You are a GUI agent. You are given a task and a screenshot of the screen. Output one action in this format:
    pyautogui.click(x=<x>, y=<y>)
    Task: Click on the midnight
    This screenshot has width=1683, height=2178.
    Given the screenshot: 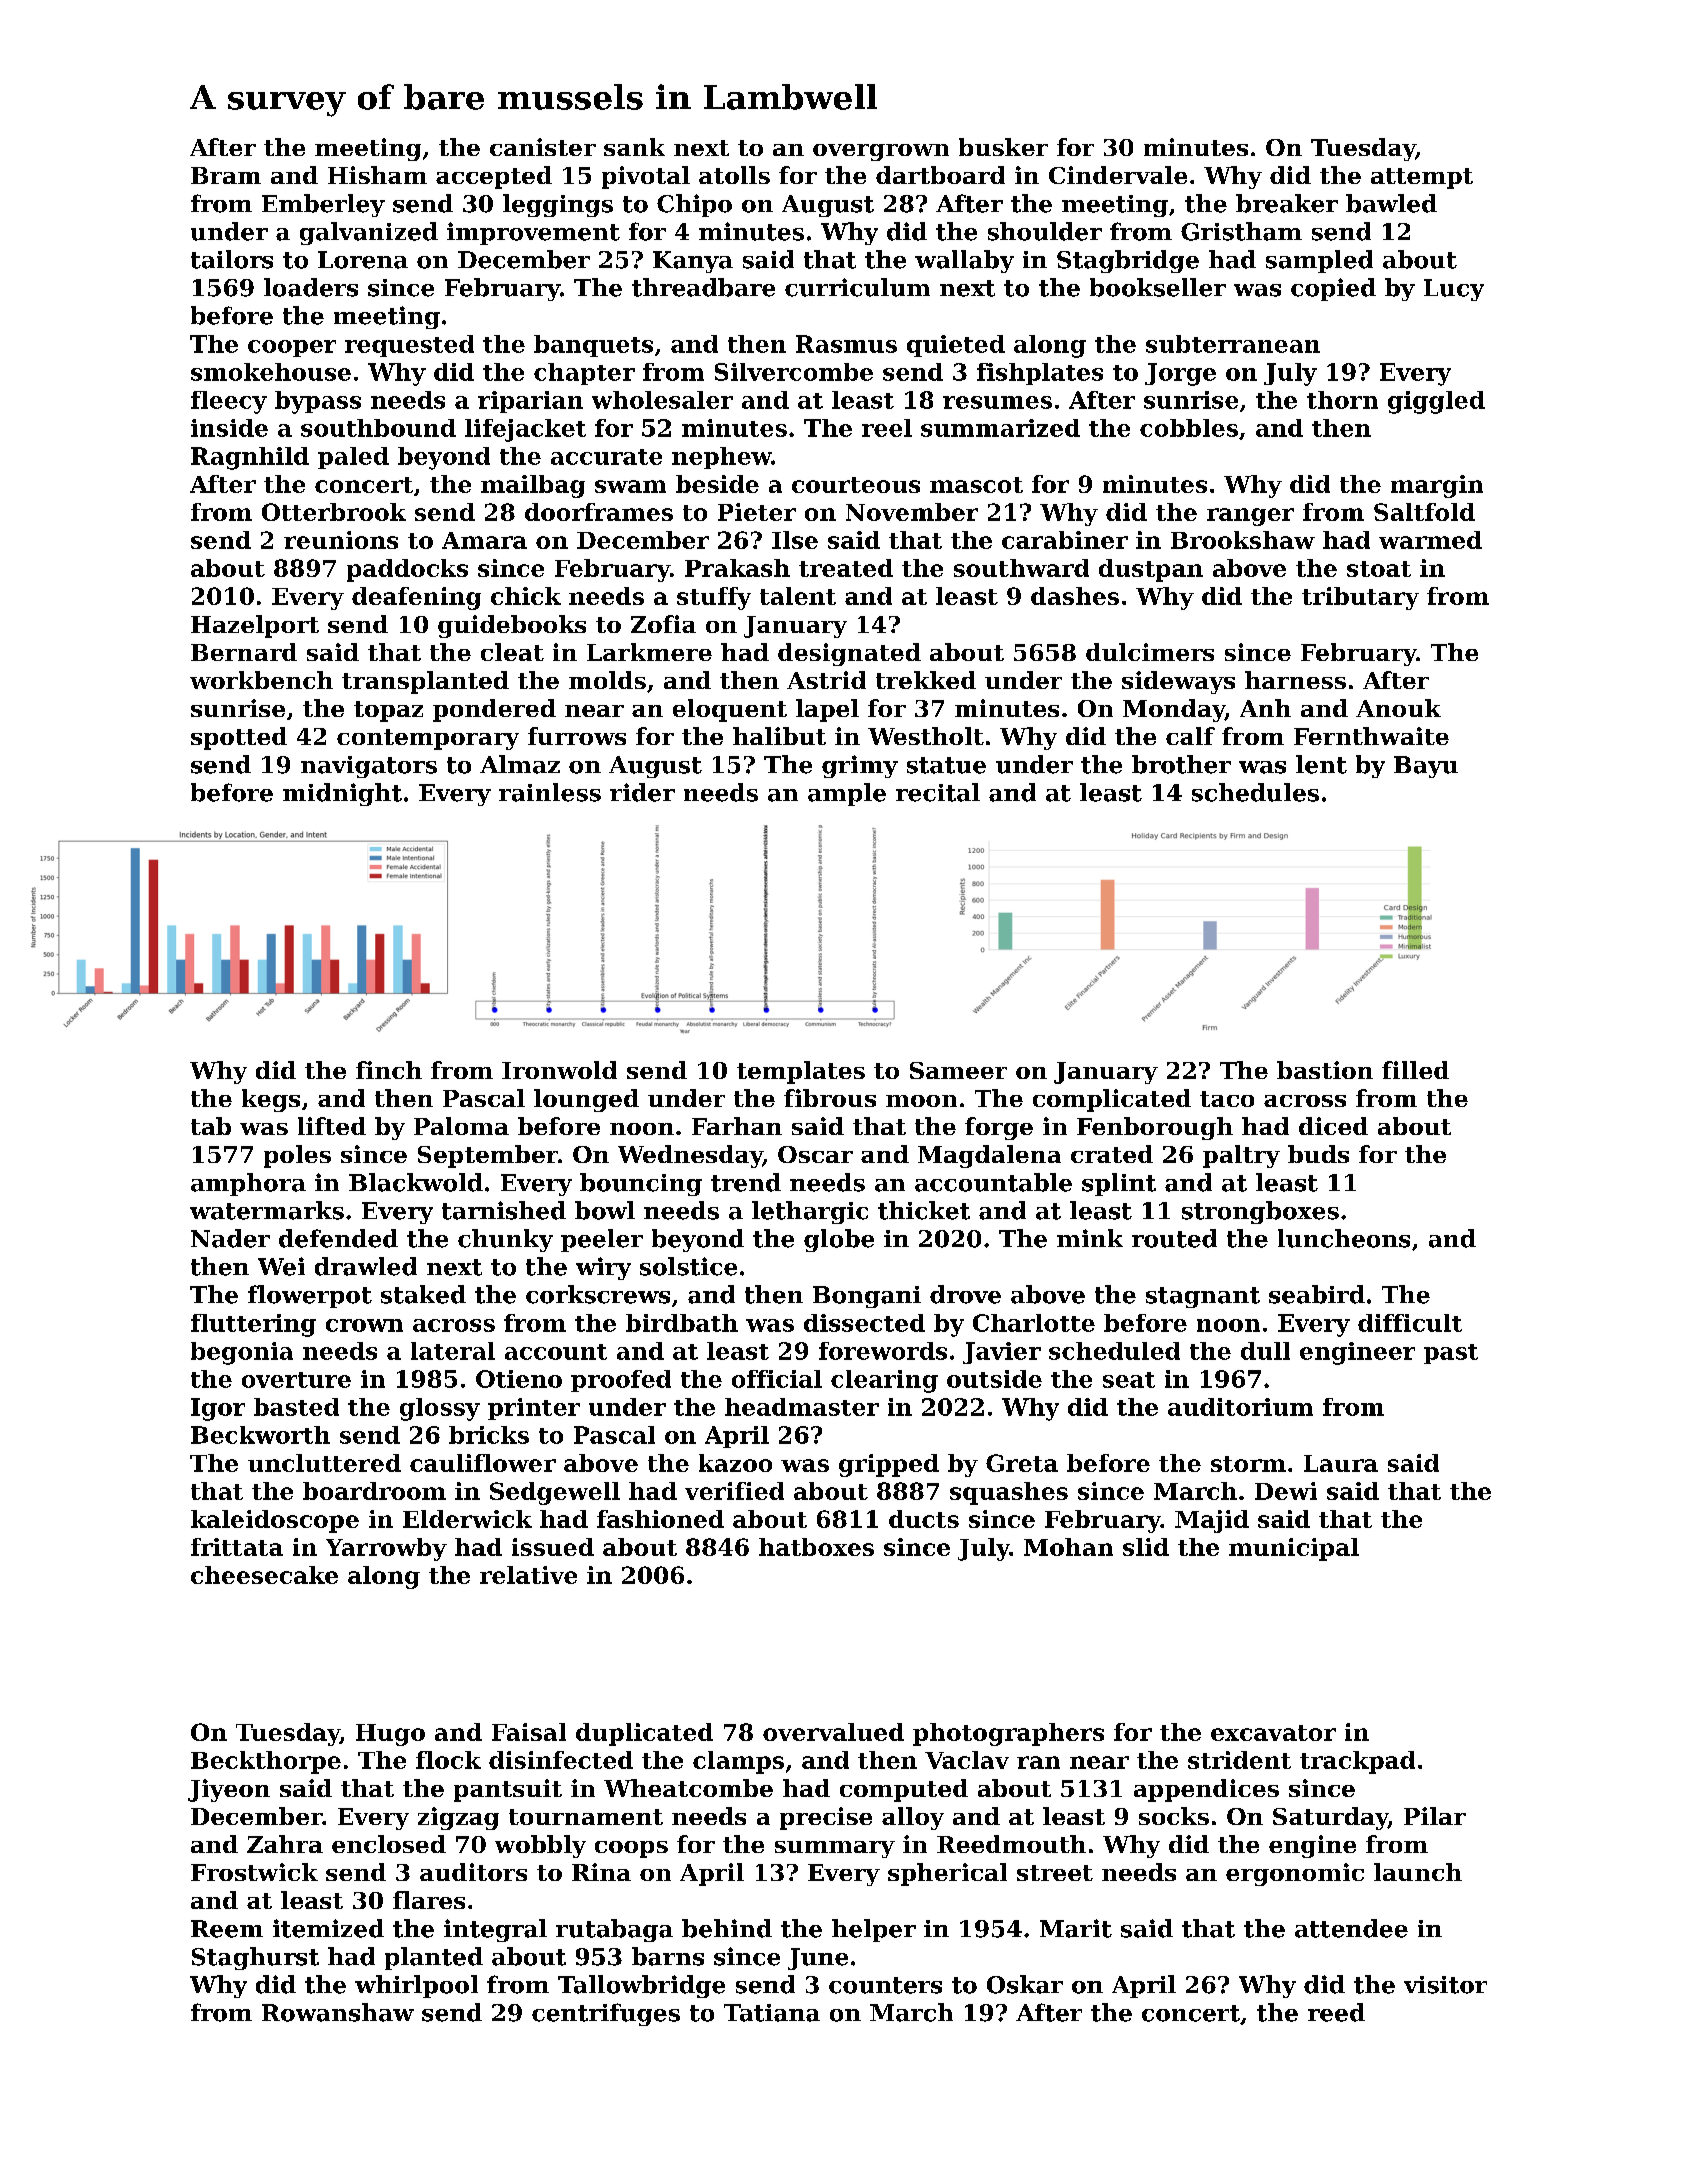 What is the action you would take?
    pyautogui.click(x=342, y=794)
